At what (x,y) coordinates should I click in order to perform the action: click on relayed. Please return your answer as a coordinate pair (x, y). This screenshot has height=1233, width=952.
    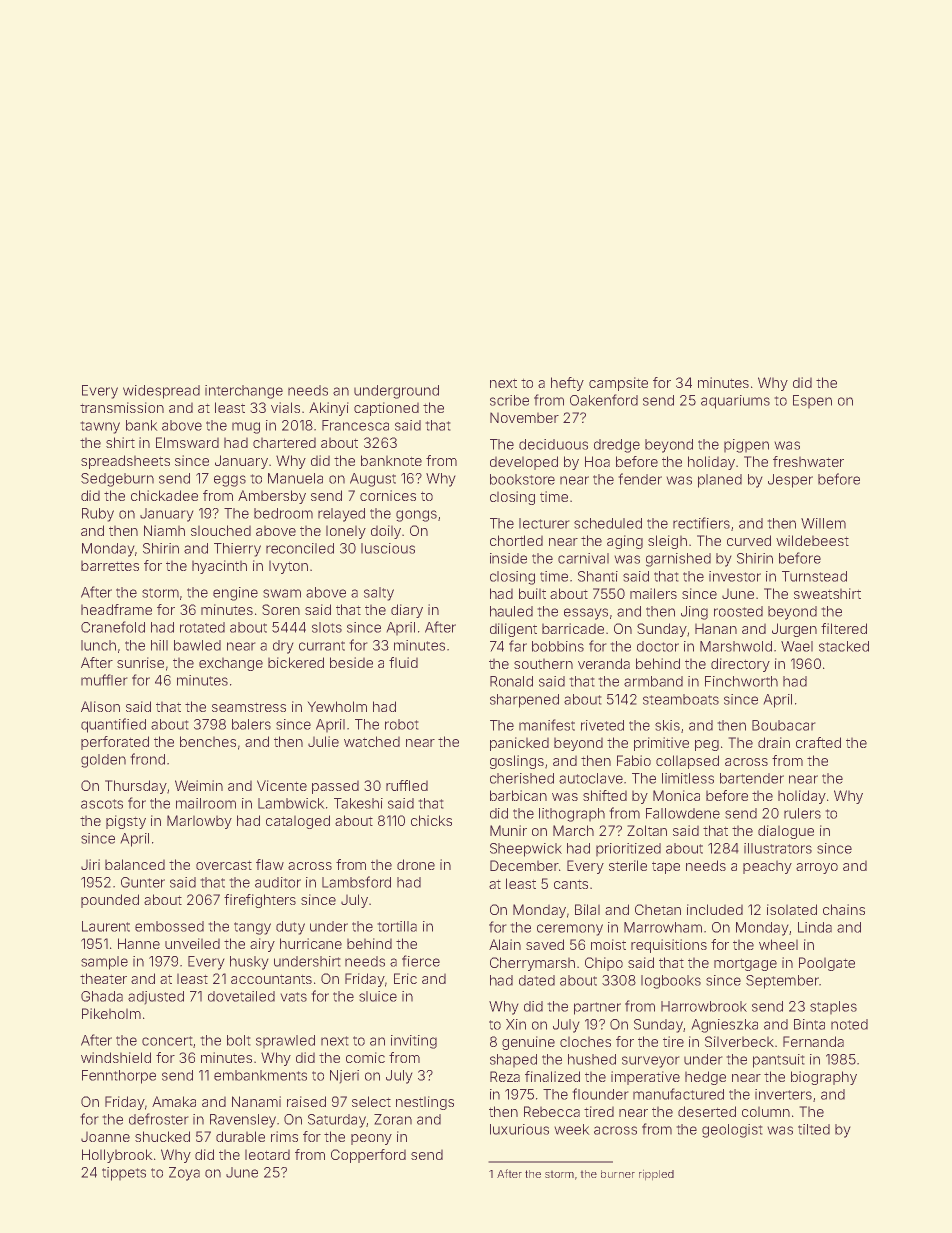
    Looking at the image, I should click on (341, 515).
